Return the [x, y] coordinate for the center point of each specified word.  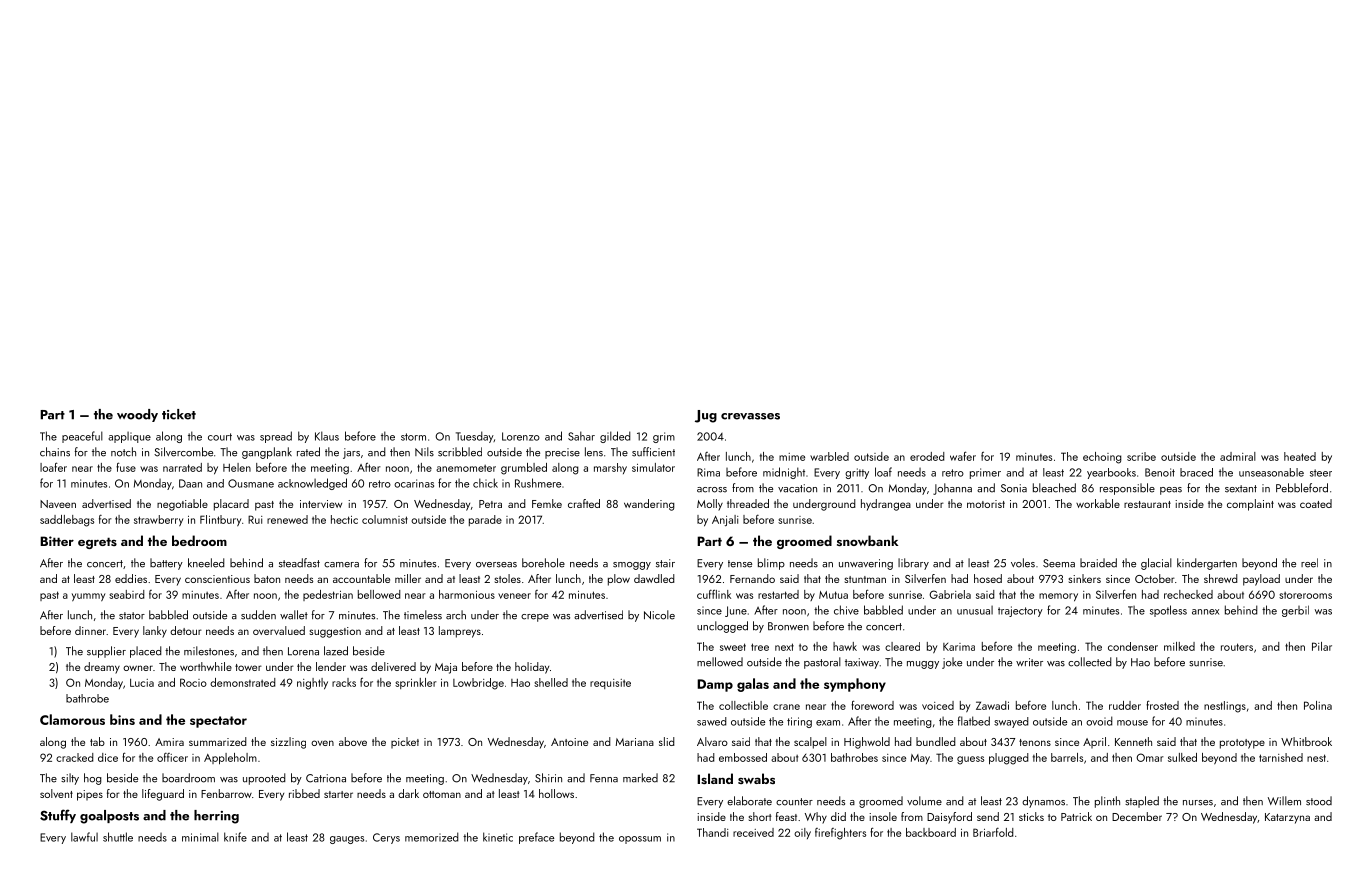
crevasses [750, 416]
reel [1309, 563]
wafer [963, 456]
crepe [535, 618]
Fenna [604, 778]
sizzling [288, 743]
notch [123, 452]
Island [715, 778]
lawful [84, 837]
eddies [131, 578]
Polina [1318, 705]
